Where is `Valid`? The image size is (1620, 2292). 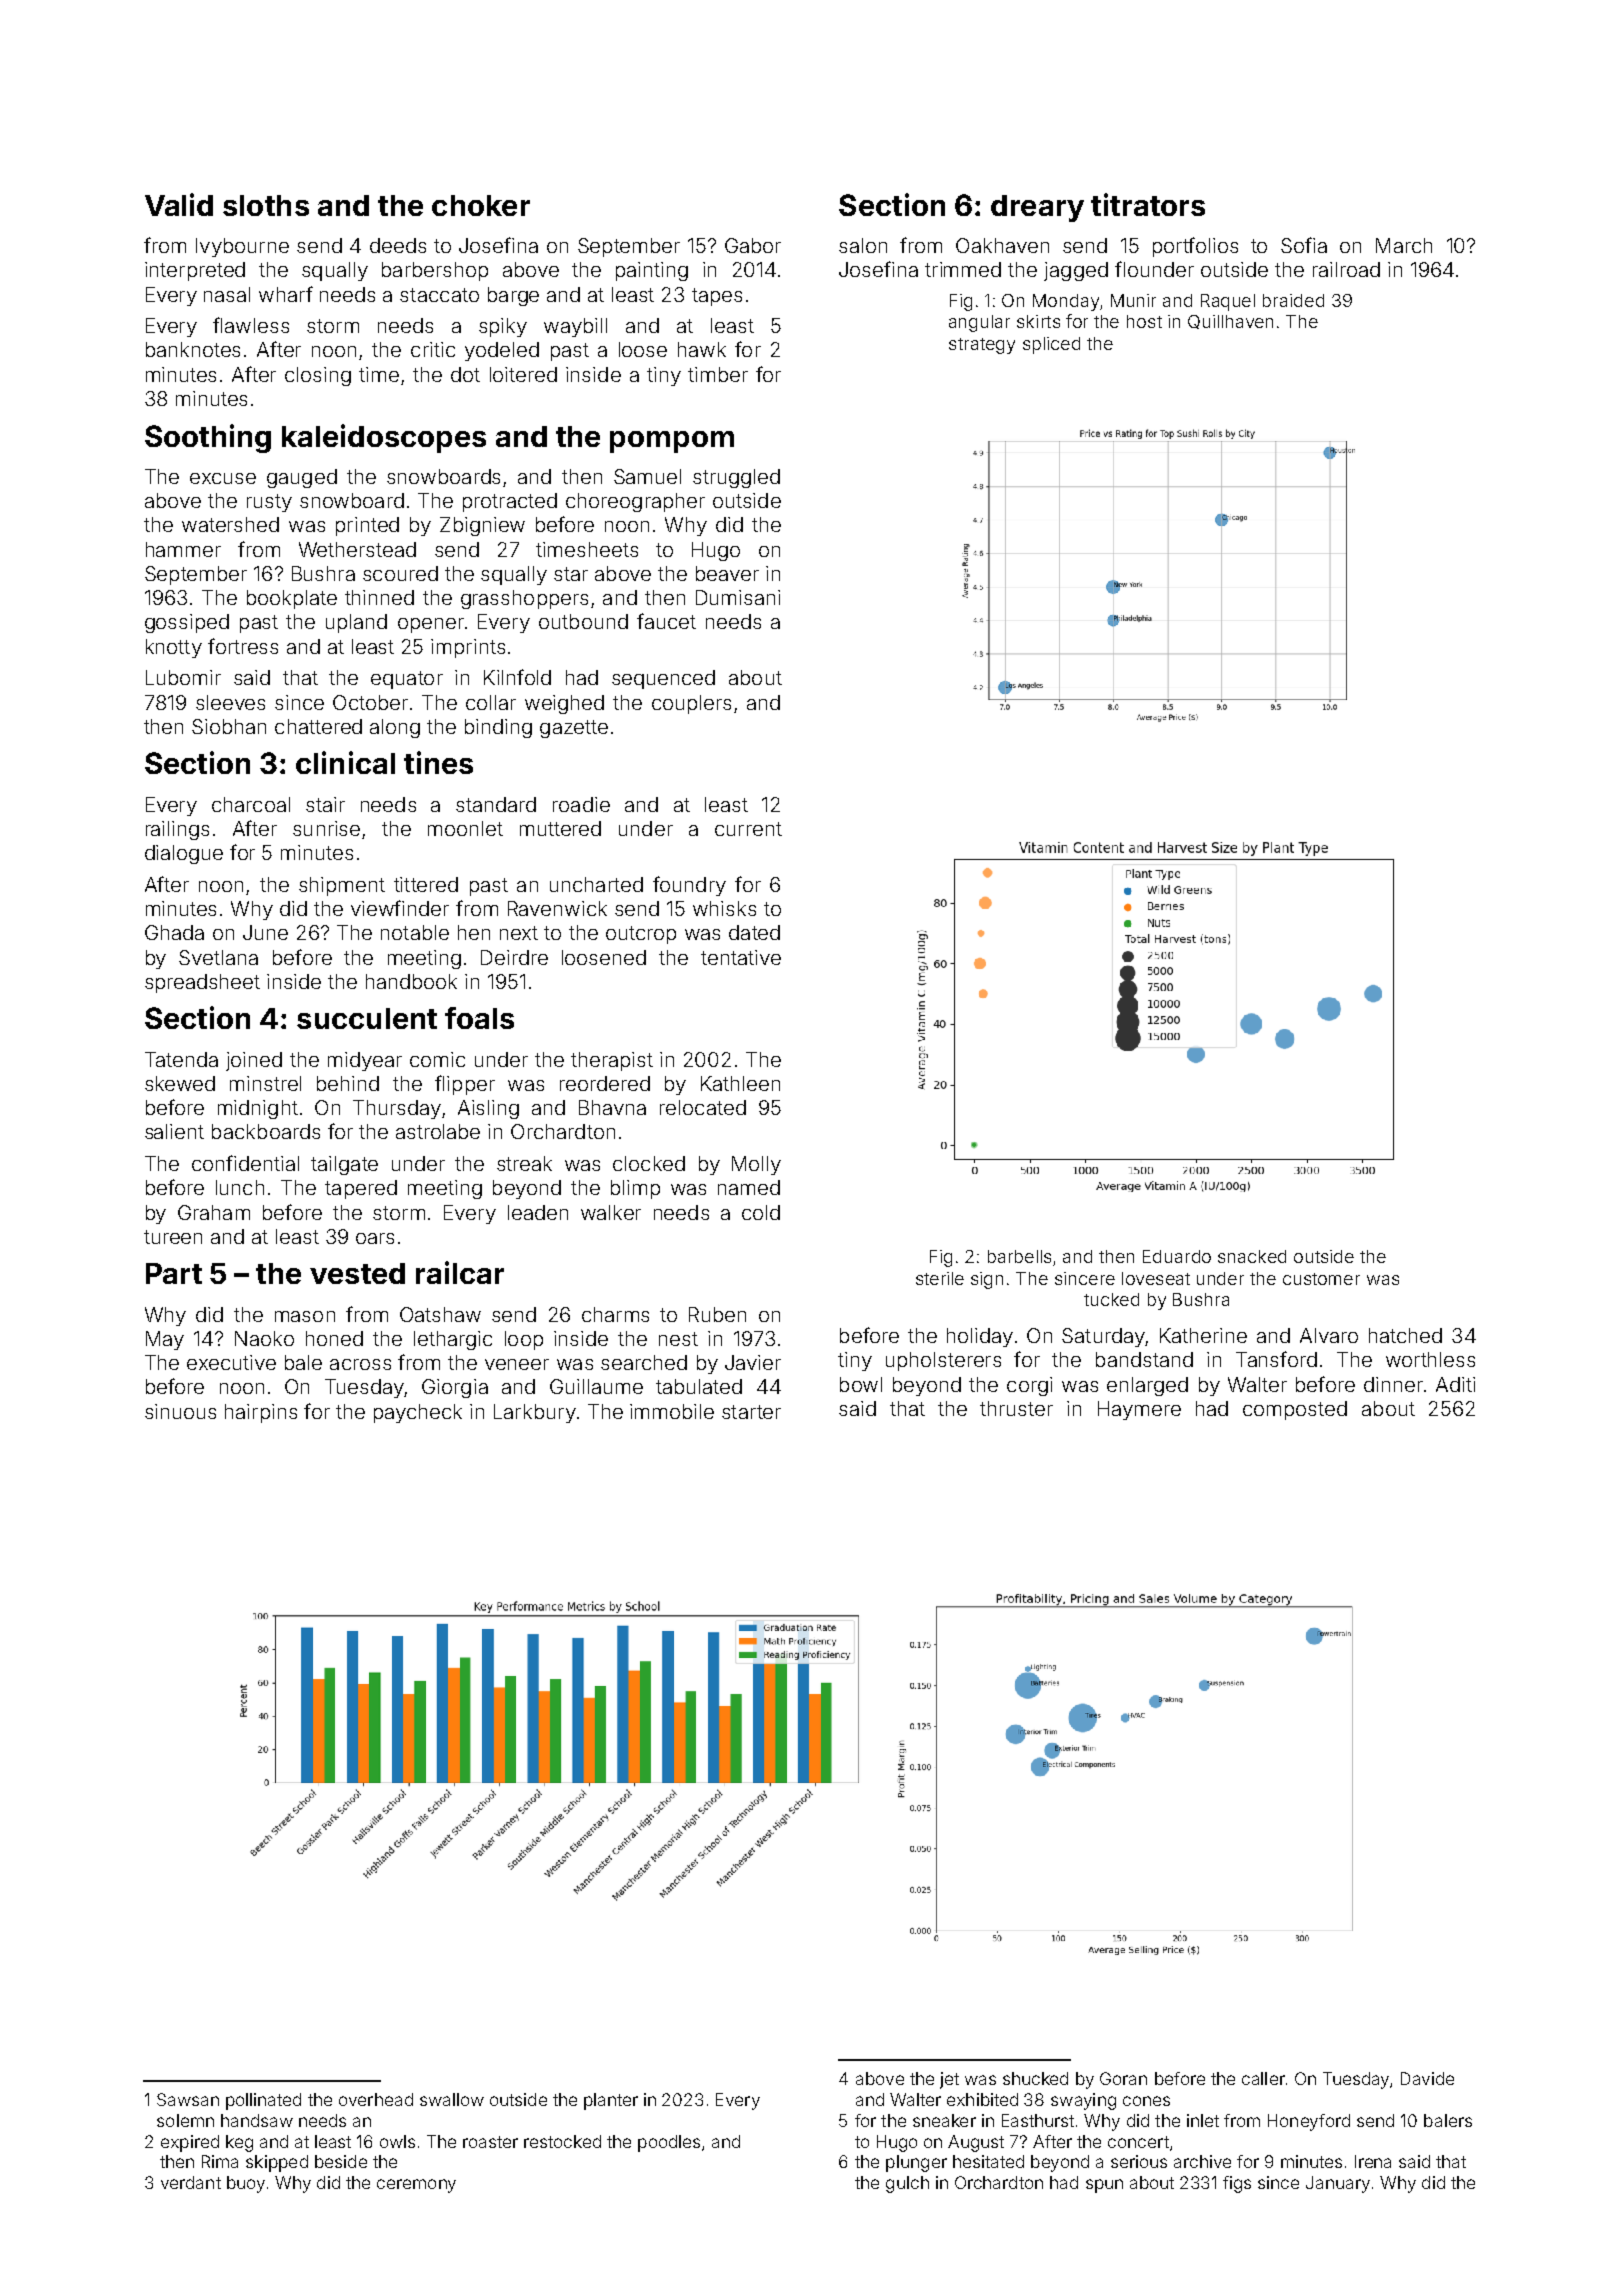 Valid is located at coordinates (179, 204).
